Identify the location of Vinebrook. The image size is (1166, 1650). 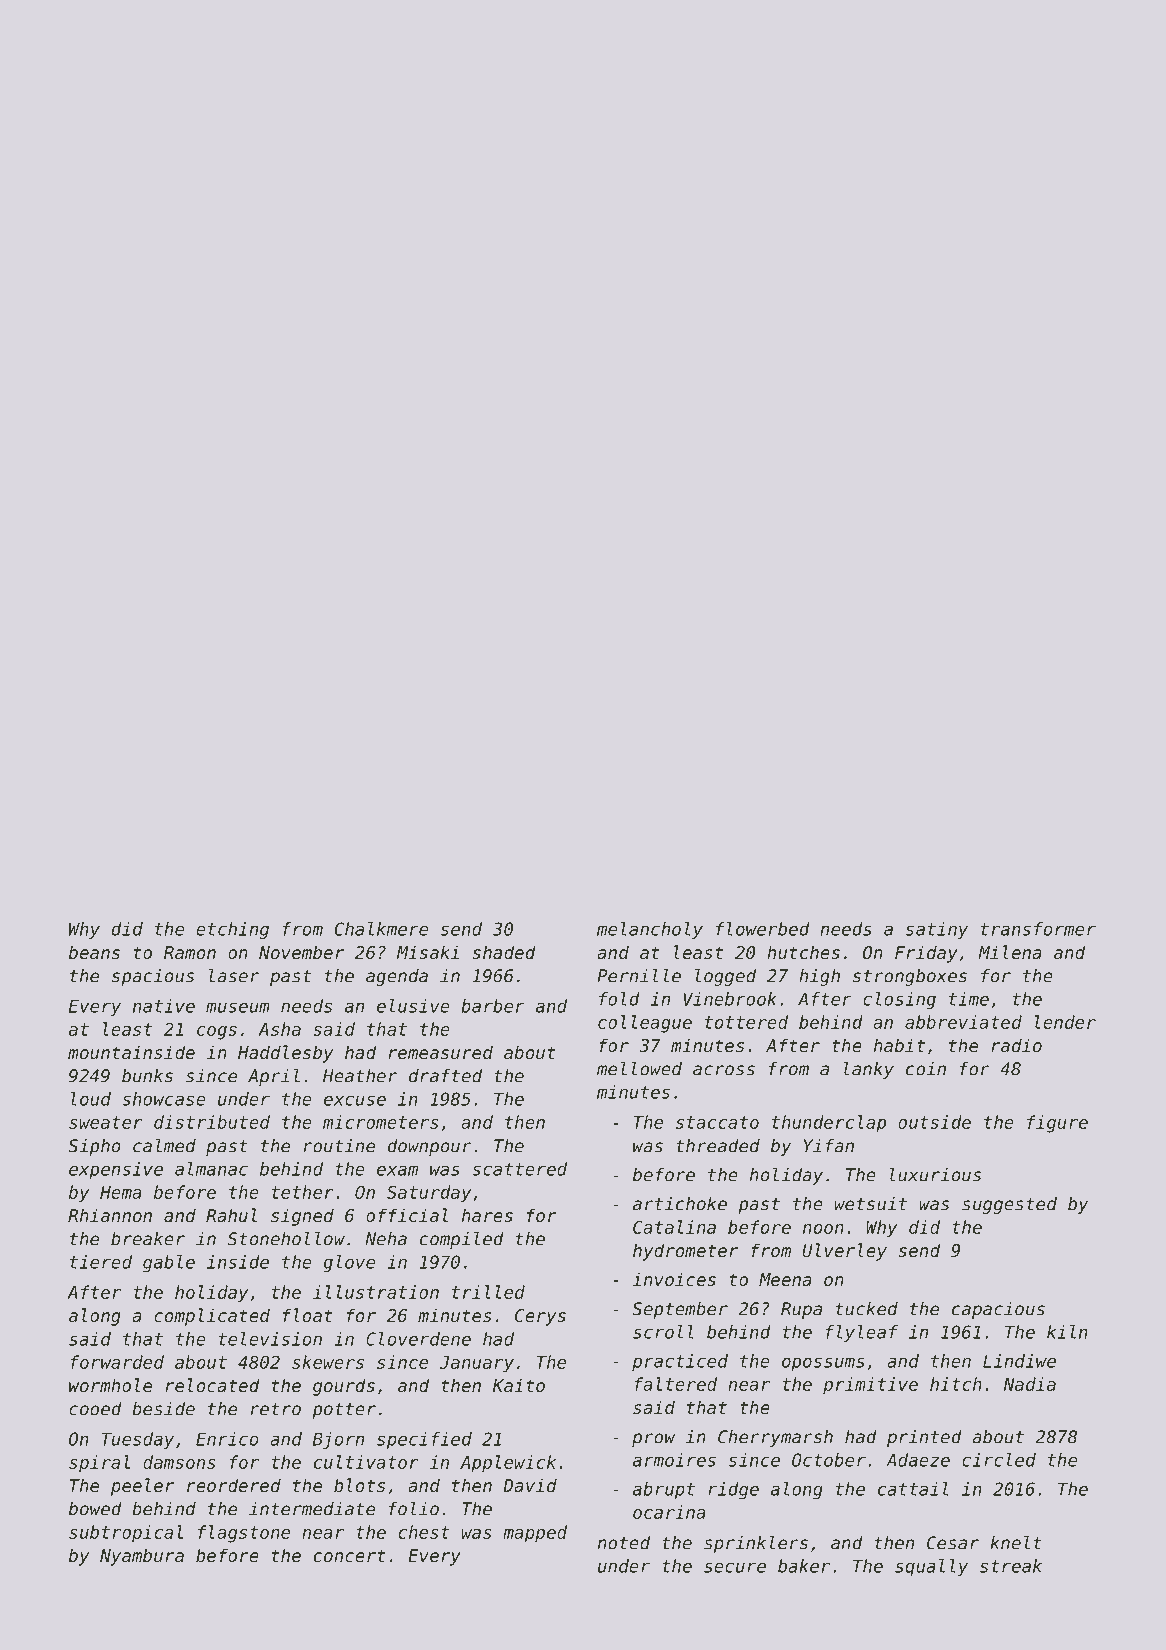
(730, 999).
